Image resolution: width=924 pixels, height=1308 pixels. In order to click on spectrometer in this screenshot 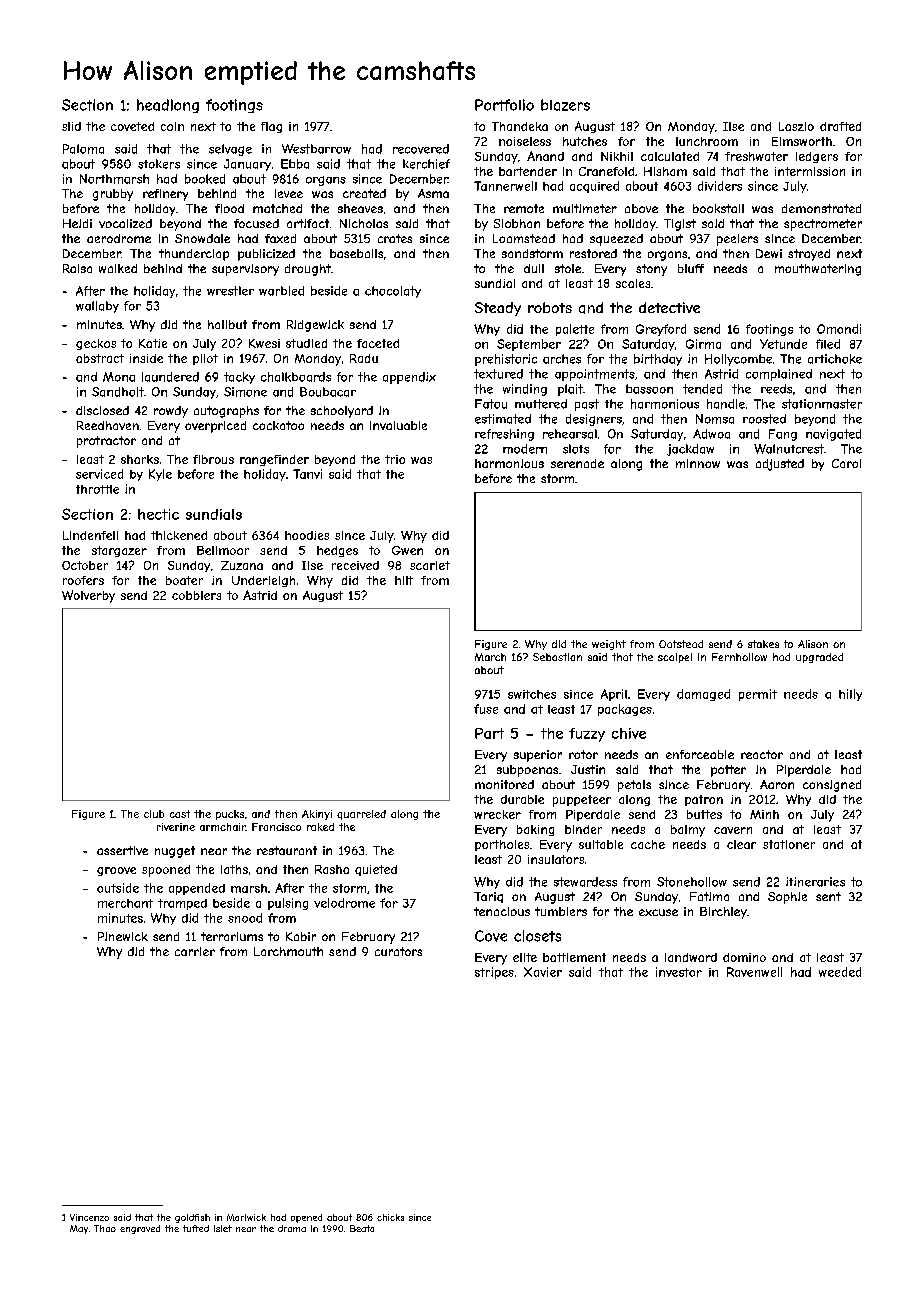, I will do `click(823, 225)`.
